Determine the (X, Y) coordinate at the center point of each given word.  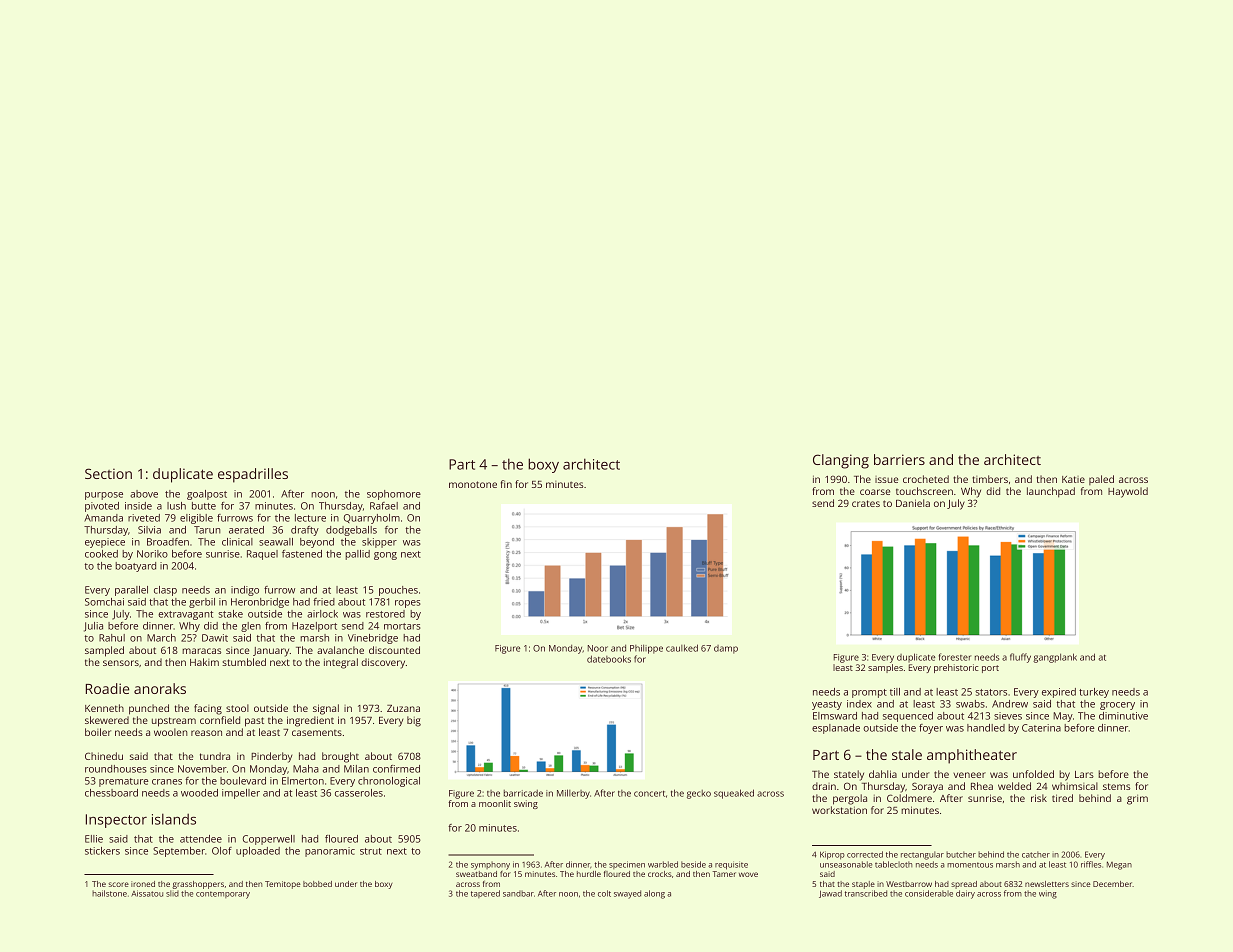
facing (208, 709)
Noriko (152, 554)
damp (726, 649)
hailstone (109, 893)
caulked (682, 648)
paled (1101, 480)
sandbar (518, 893)
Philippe (646, 649)
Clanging (841, 461)
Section (108, 473)
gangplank (1055, 658)
